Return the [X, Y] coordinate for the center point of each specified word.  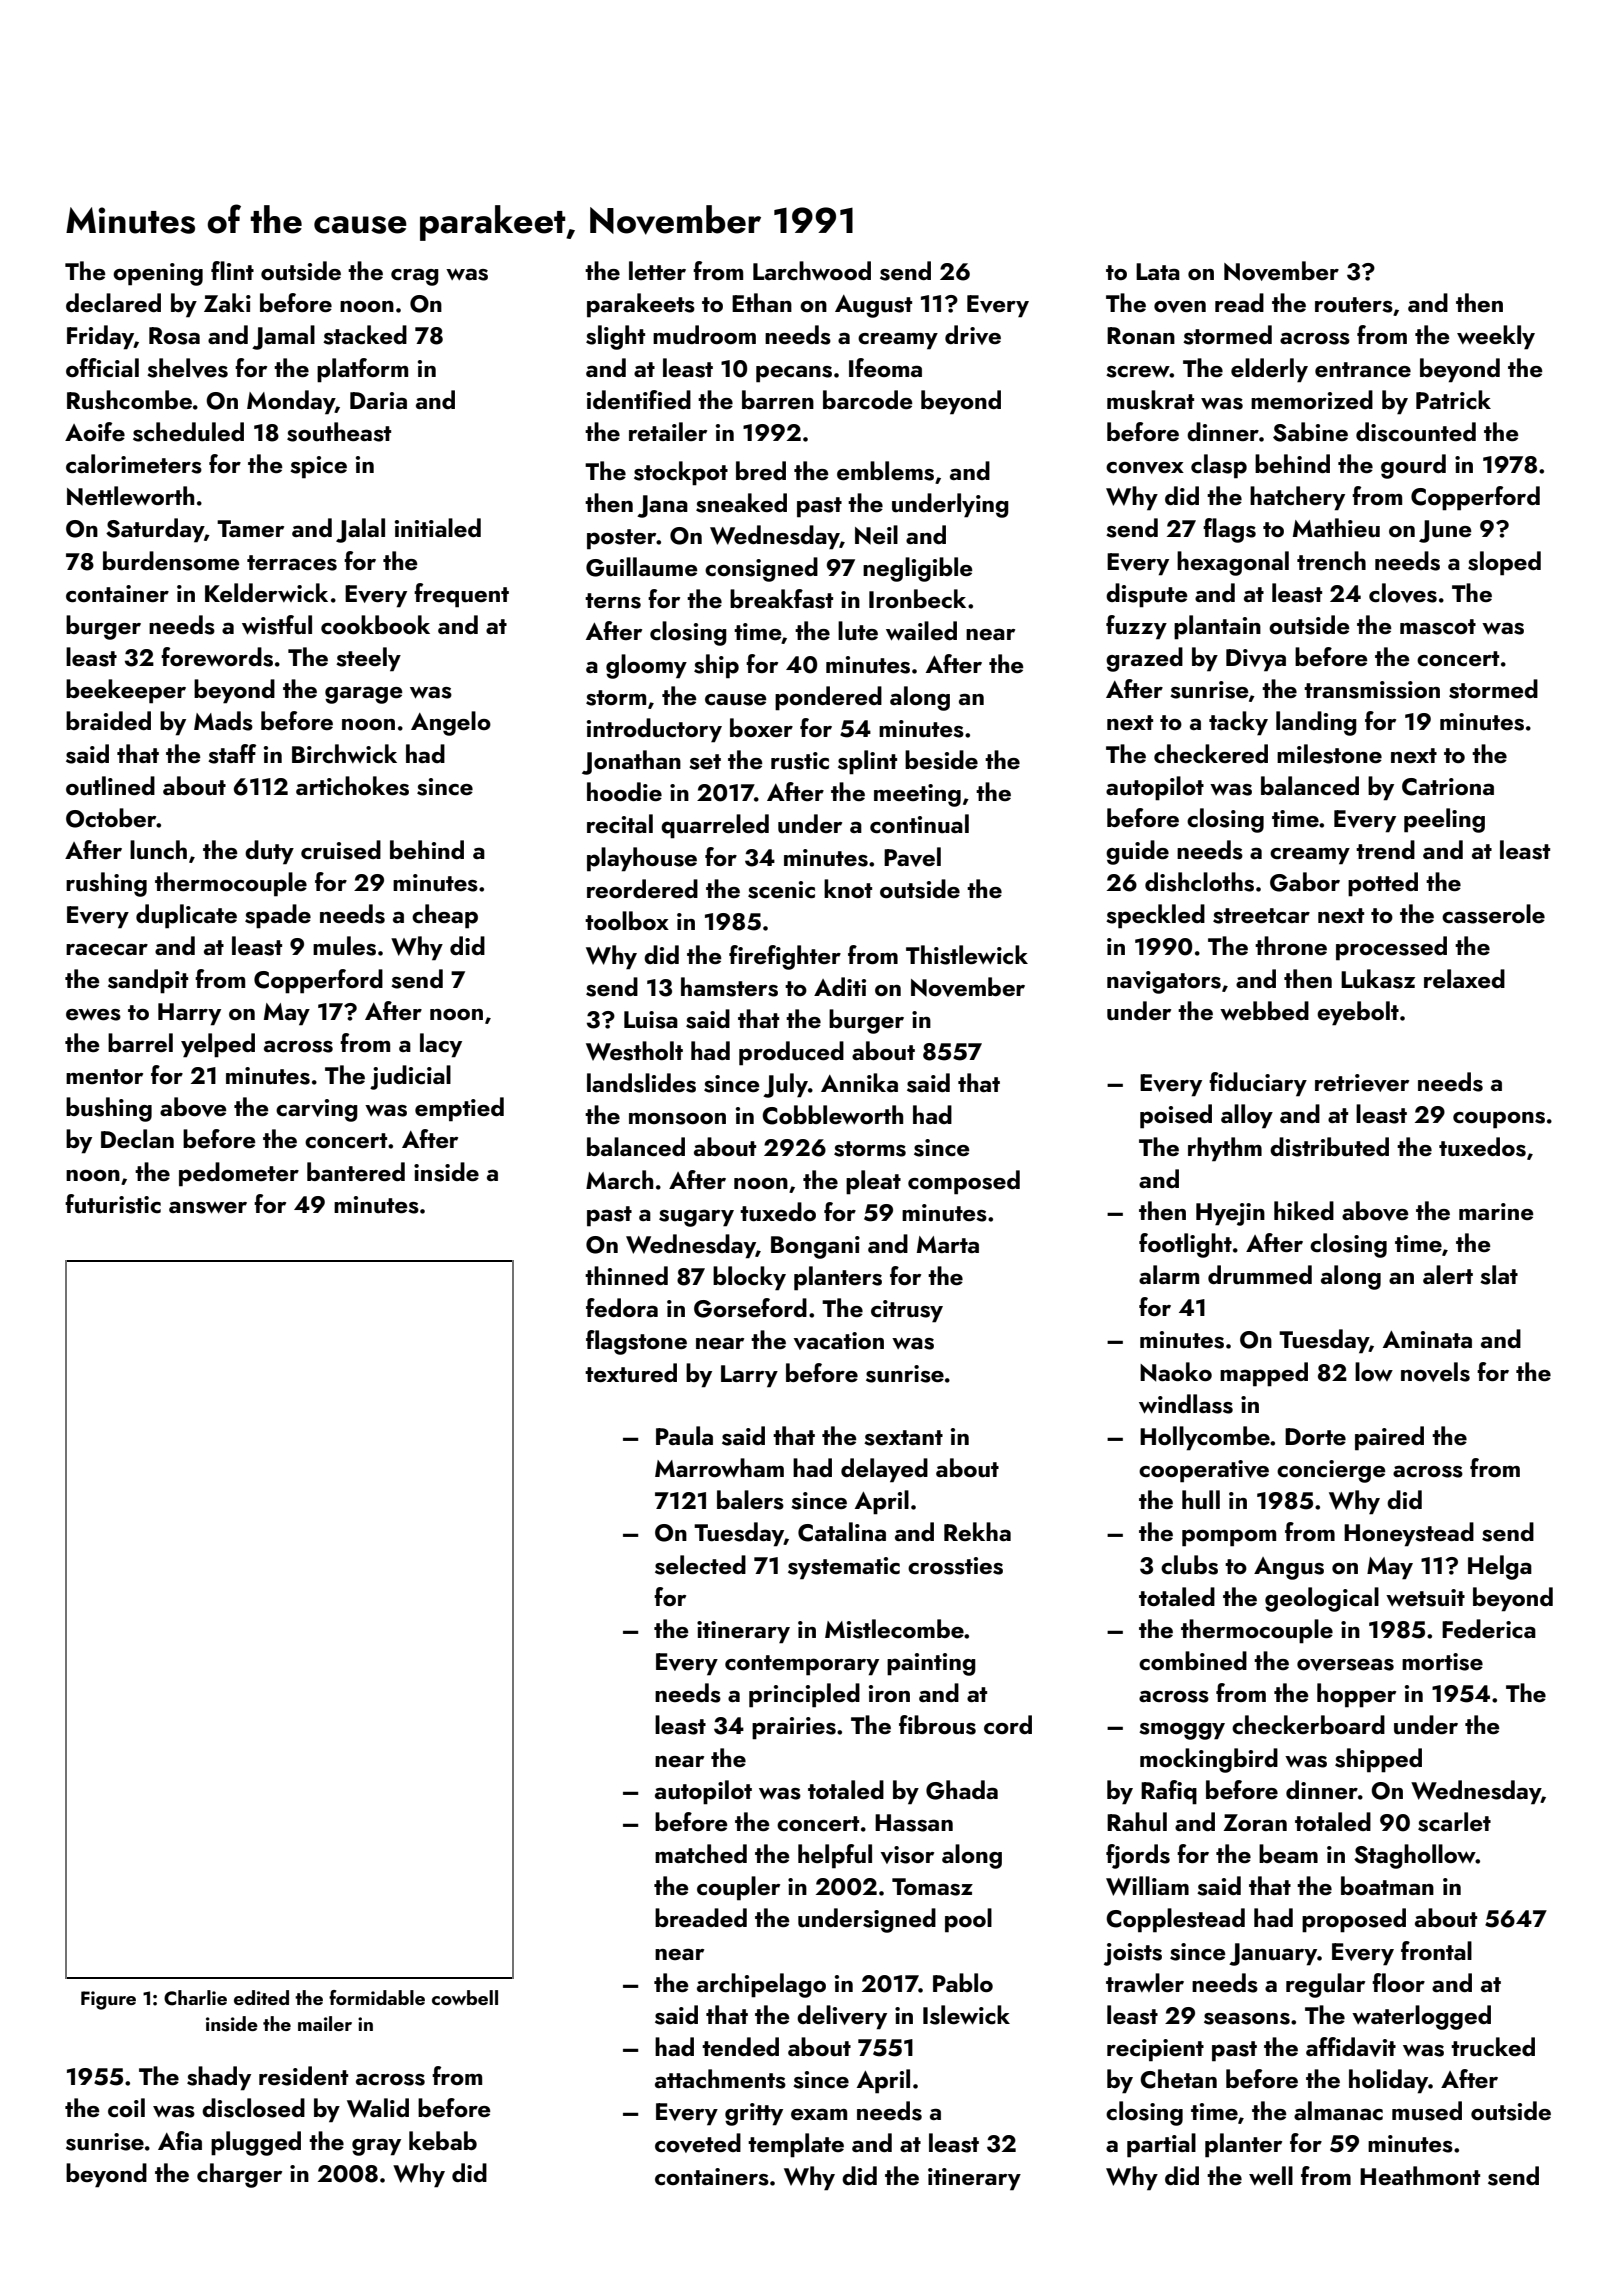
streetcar [1261, 916]
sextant [903, 1438]
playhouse [642, 859]
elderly [1269, 370]
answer [208, 1207]
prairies [794, 1728]
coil [126, 2108]
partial [1161, 2145]
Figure [108, 2000]
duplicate [186, 916]
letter [657, 270]
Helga [1500, 1567]
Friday [100, 337]
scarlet [1454, 1822]
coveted [698, 2143]
